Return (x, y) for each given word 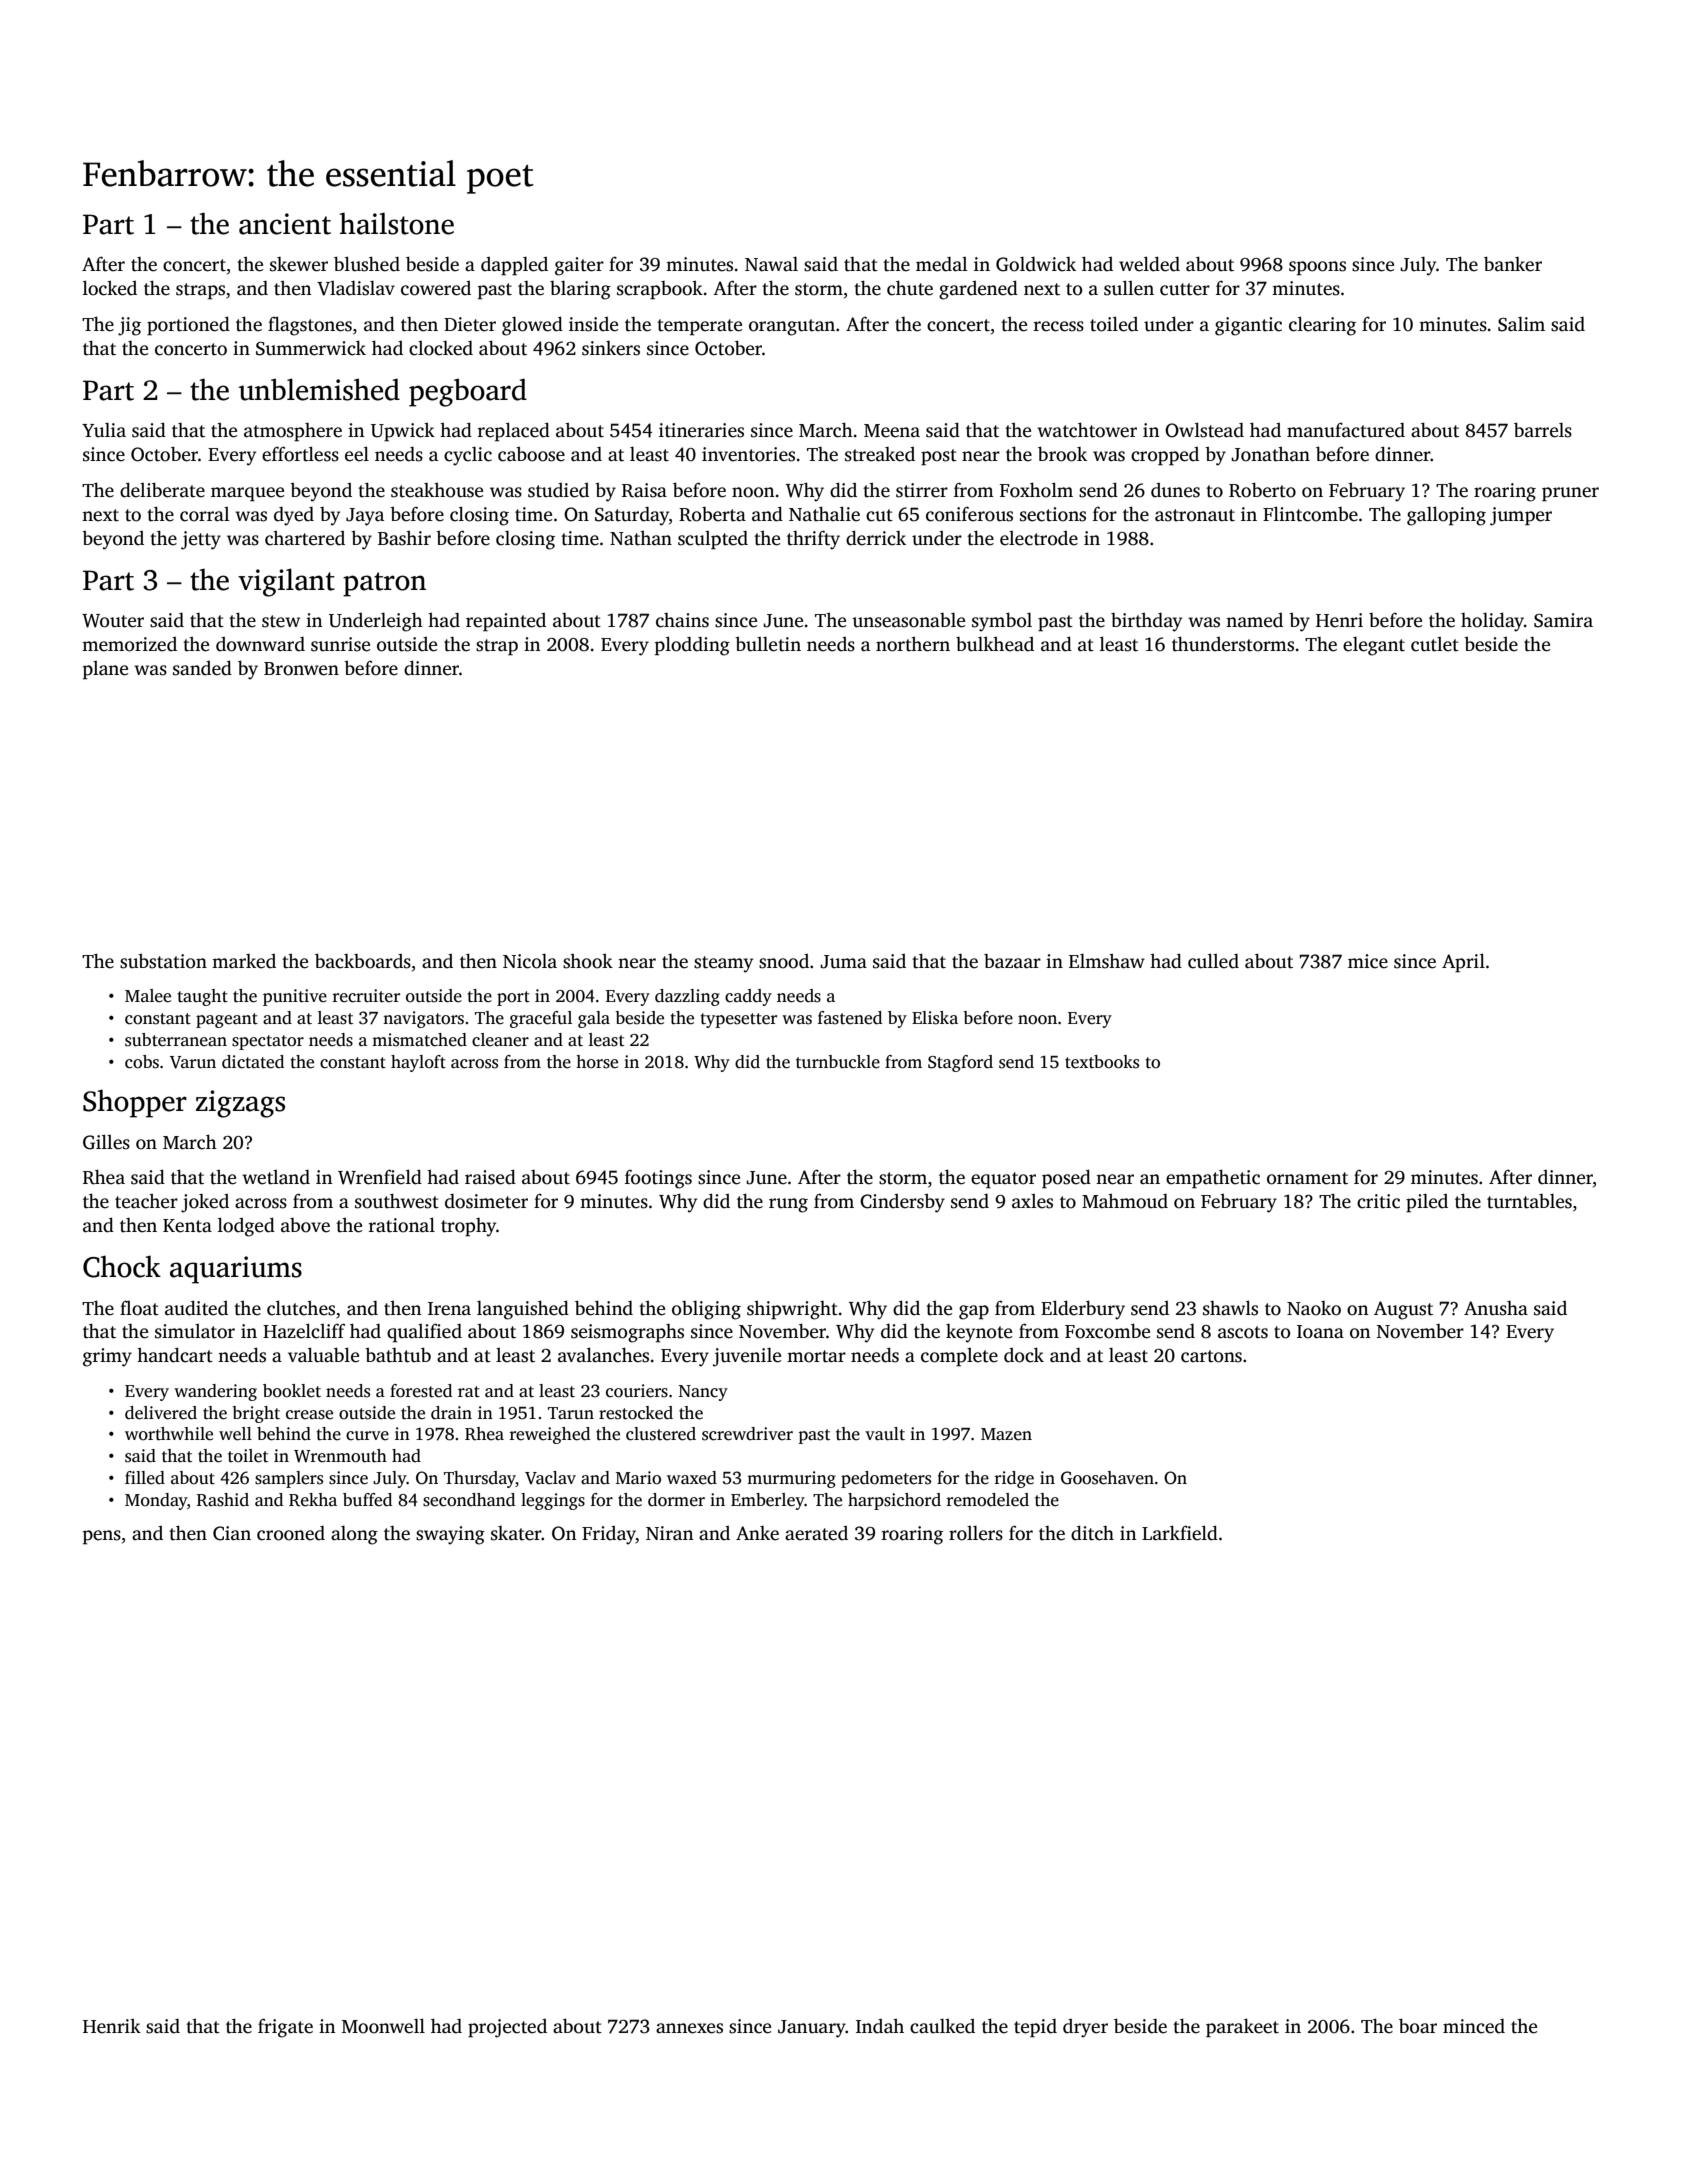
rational (402, 1225)
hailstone (397, 223)
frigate (285, 2028)
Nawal (771, 264)
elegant (1374, 646)
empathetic (1213, 1179)
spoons (1317, 268)
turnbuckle (838, 1062)
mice (1368, 961)
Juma (843, 962)
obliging (706, 1310)
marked (244, 961)
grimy (107, 1357)
